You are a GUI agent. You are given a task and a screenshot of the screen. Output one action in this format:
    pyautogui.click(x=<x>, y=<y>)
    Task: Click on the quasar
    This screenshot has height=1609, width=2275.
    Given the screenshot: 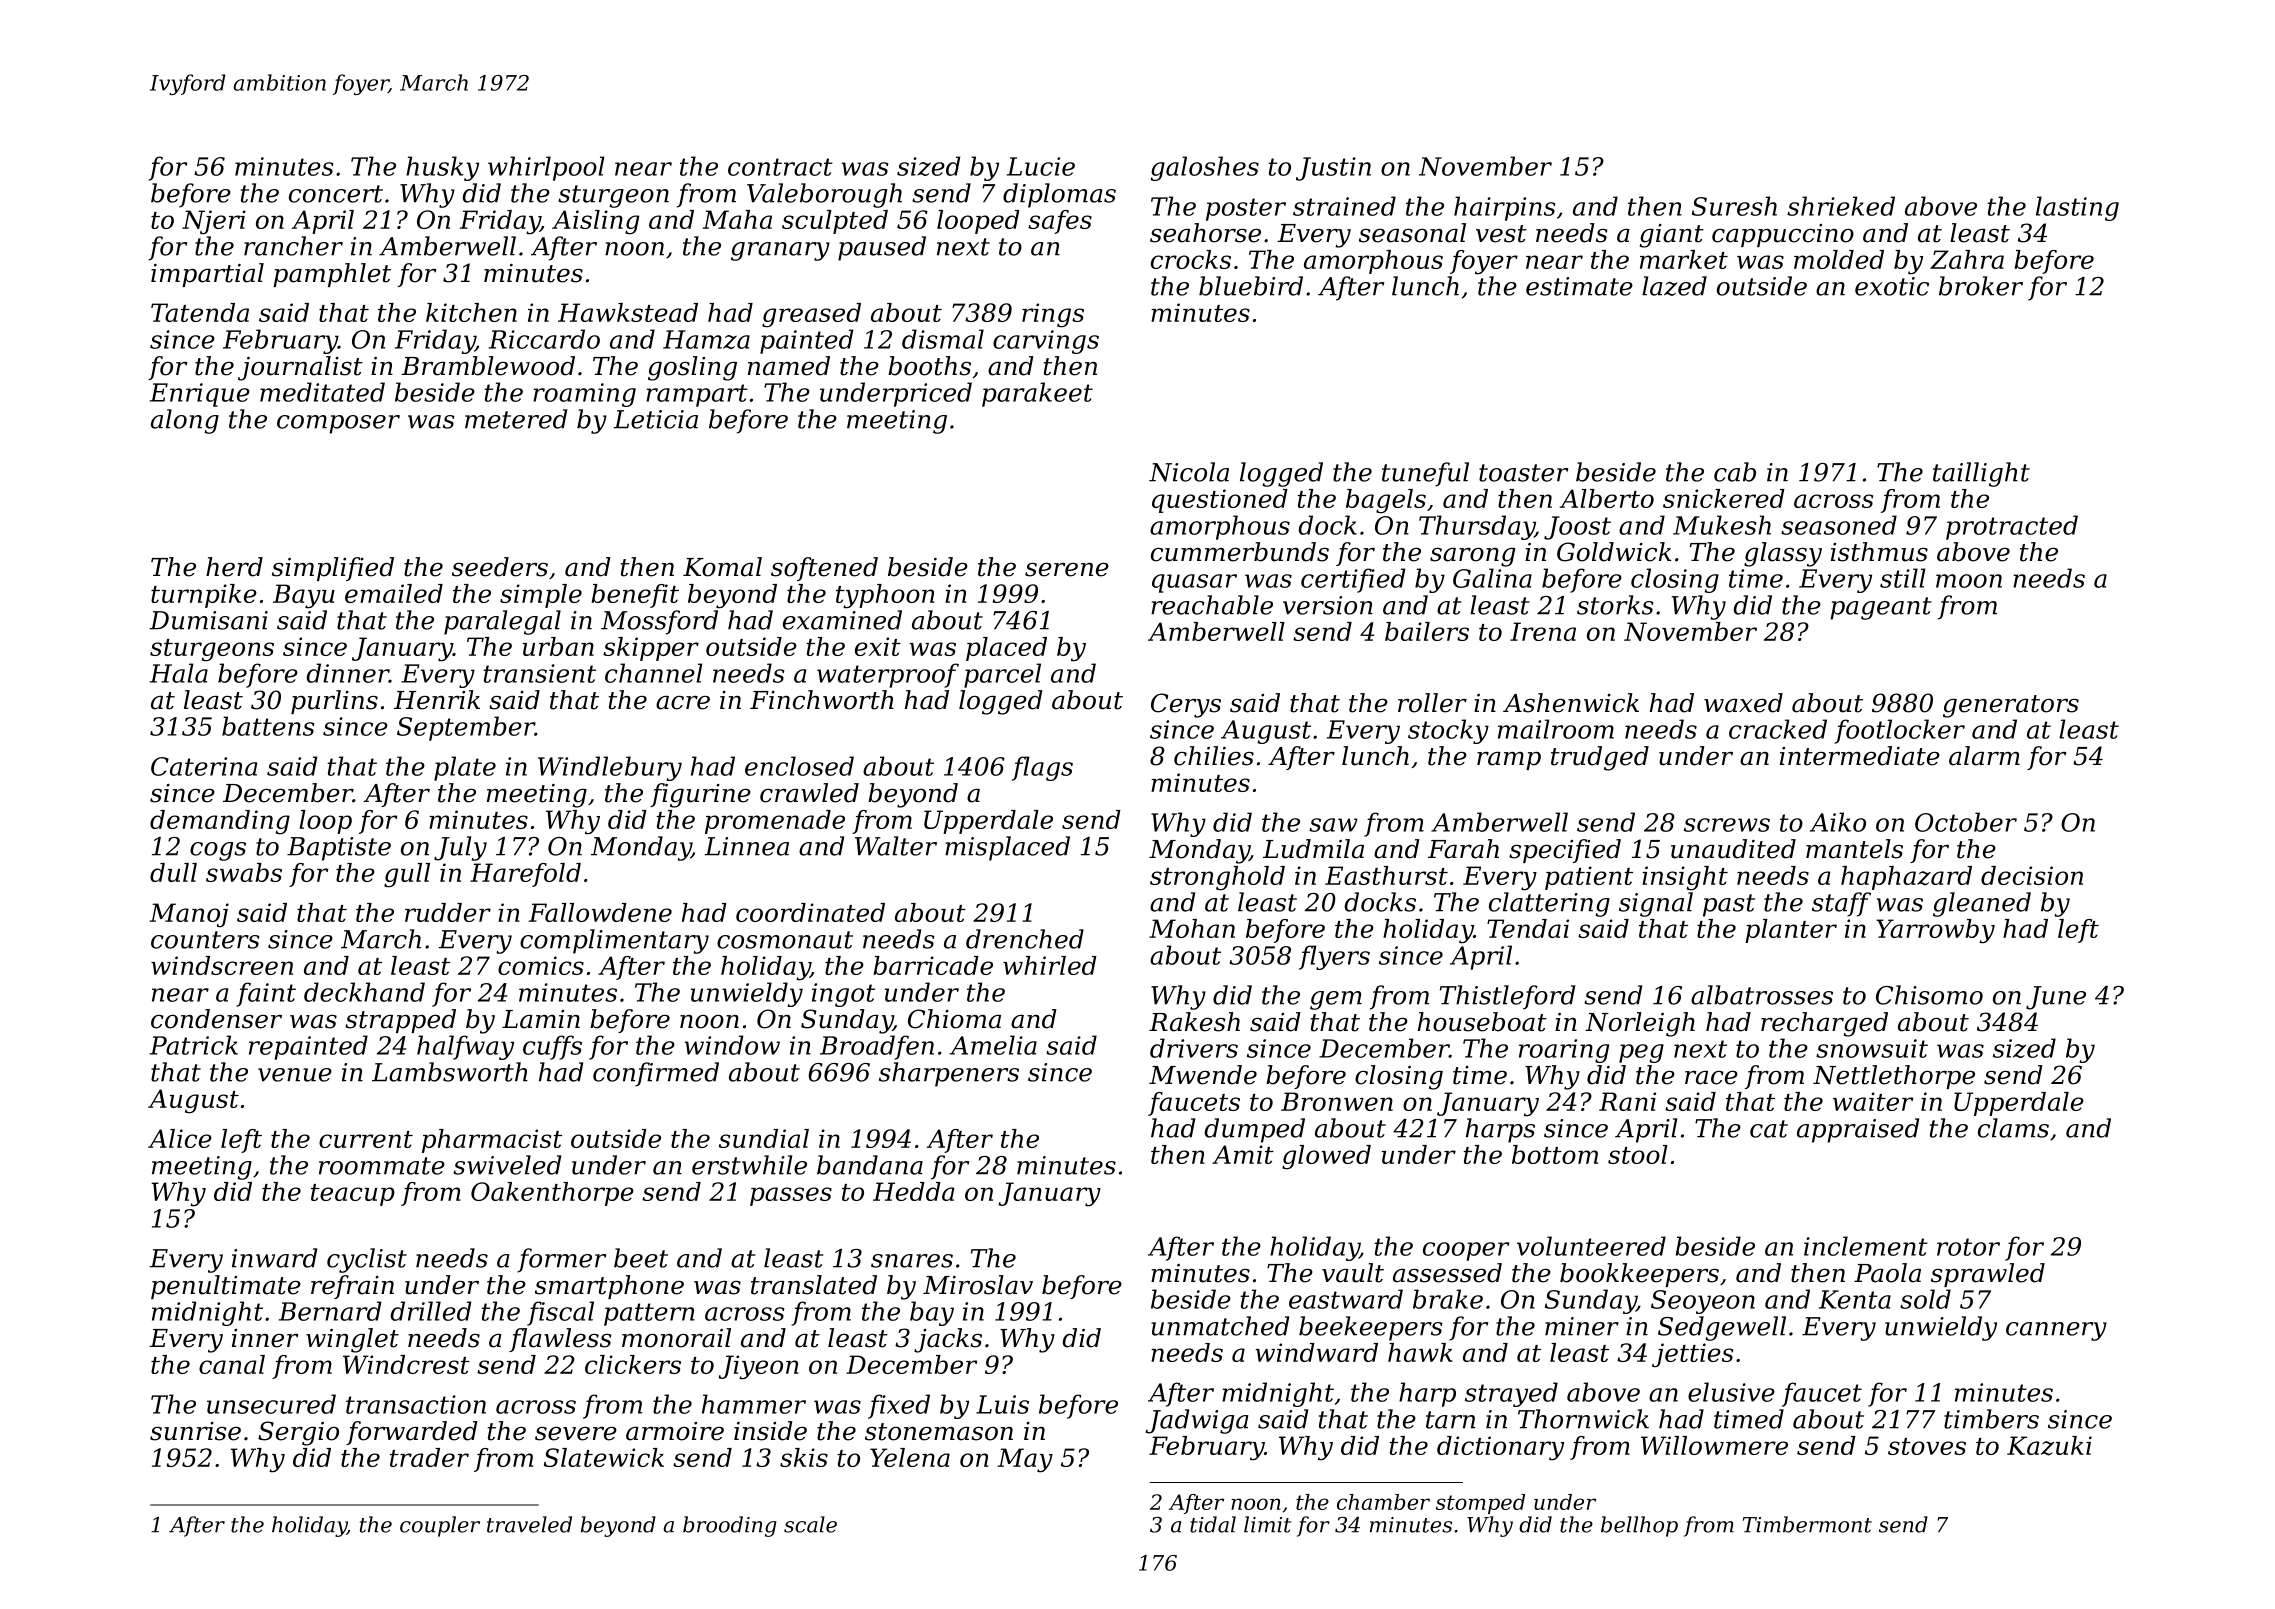 What is the action you would take?
    pyautogui.click(x=1194, y=583)
